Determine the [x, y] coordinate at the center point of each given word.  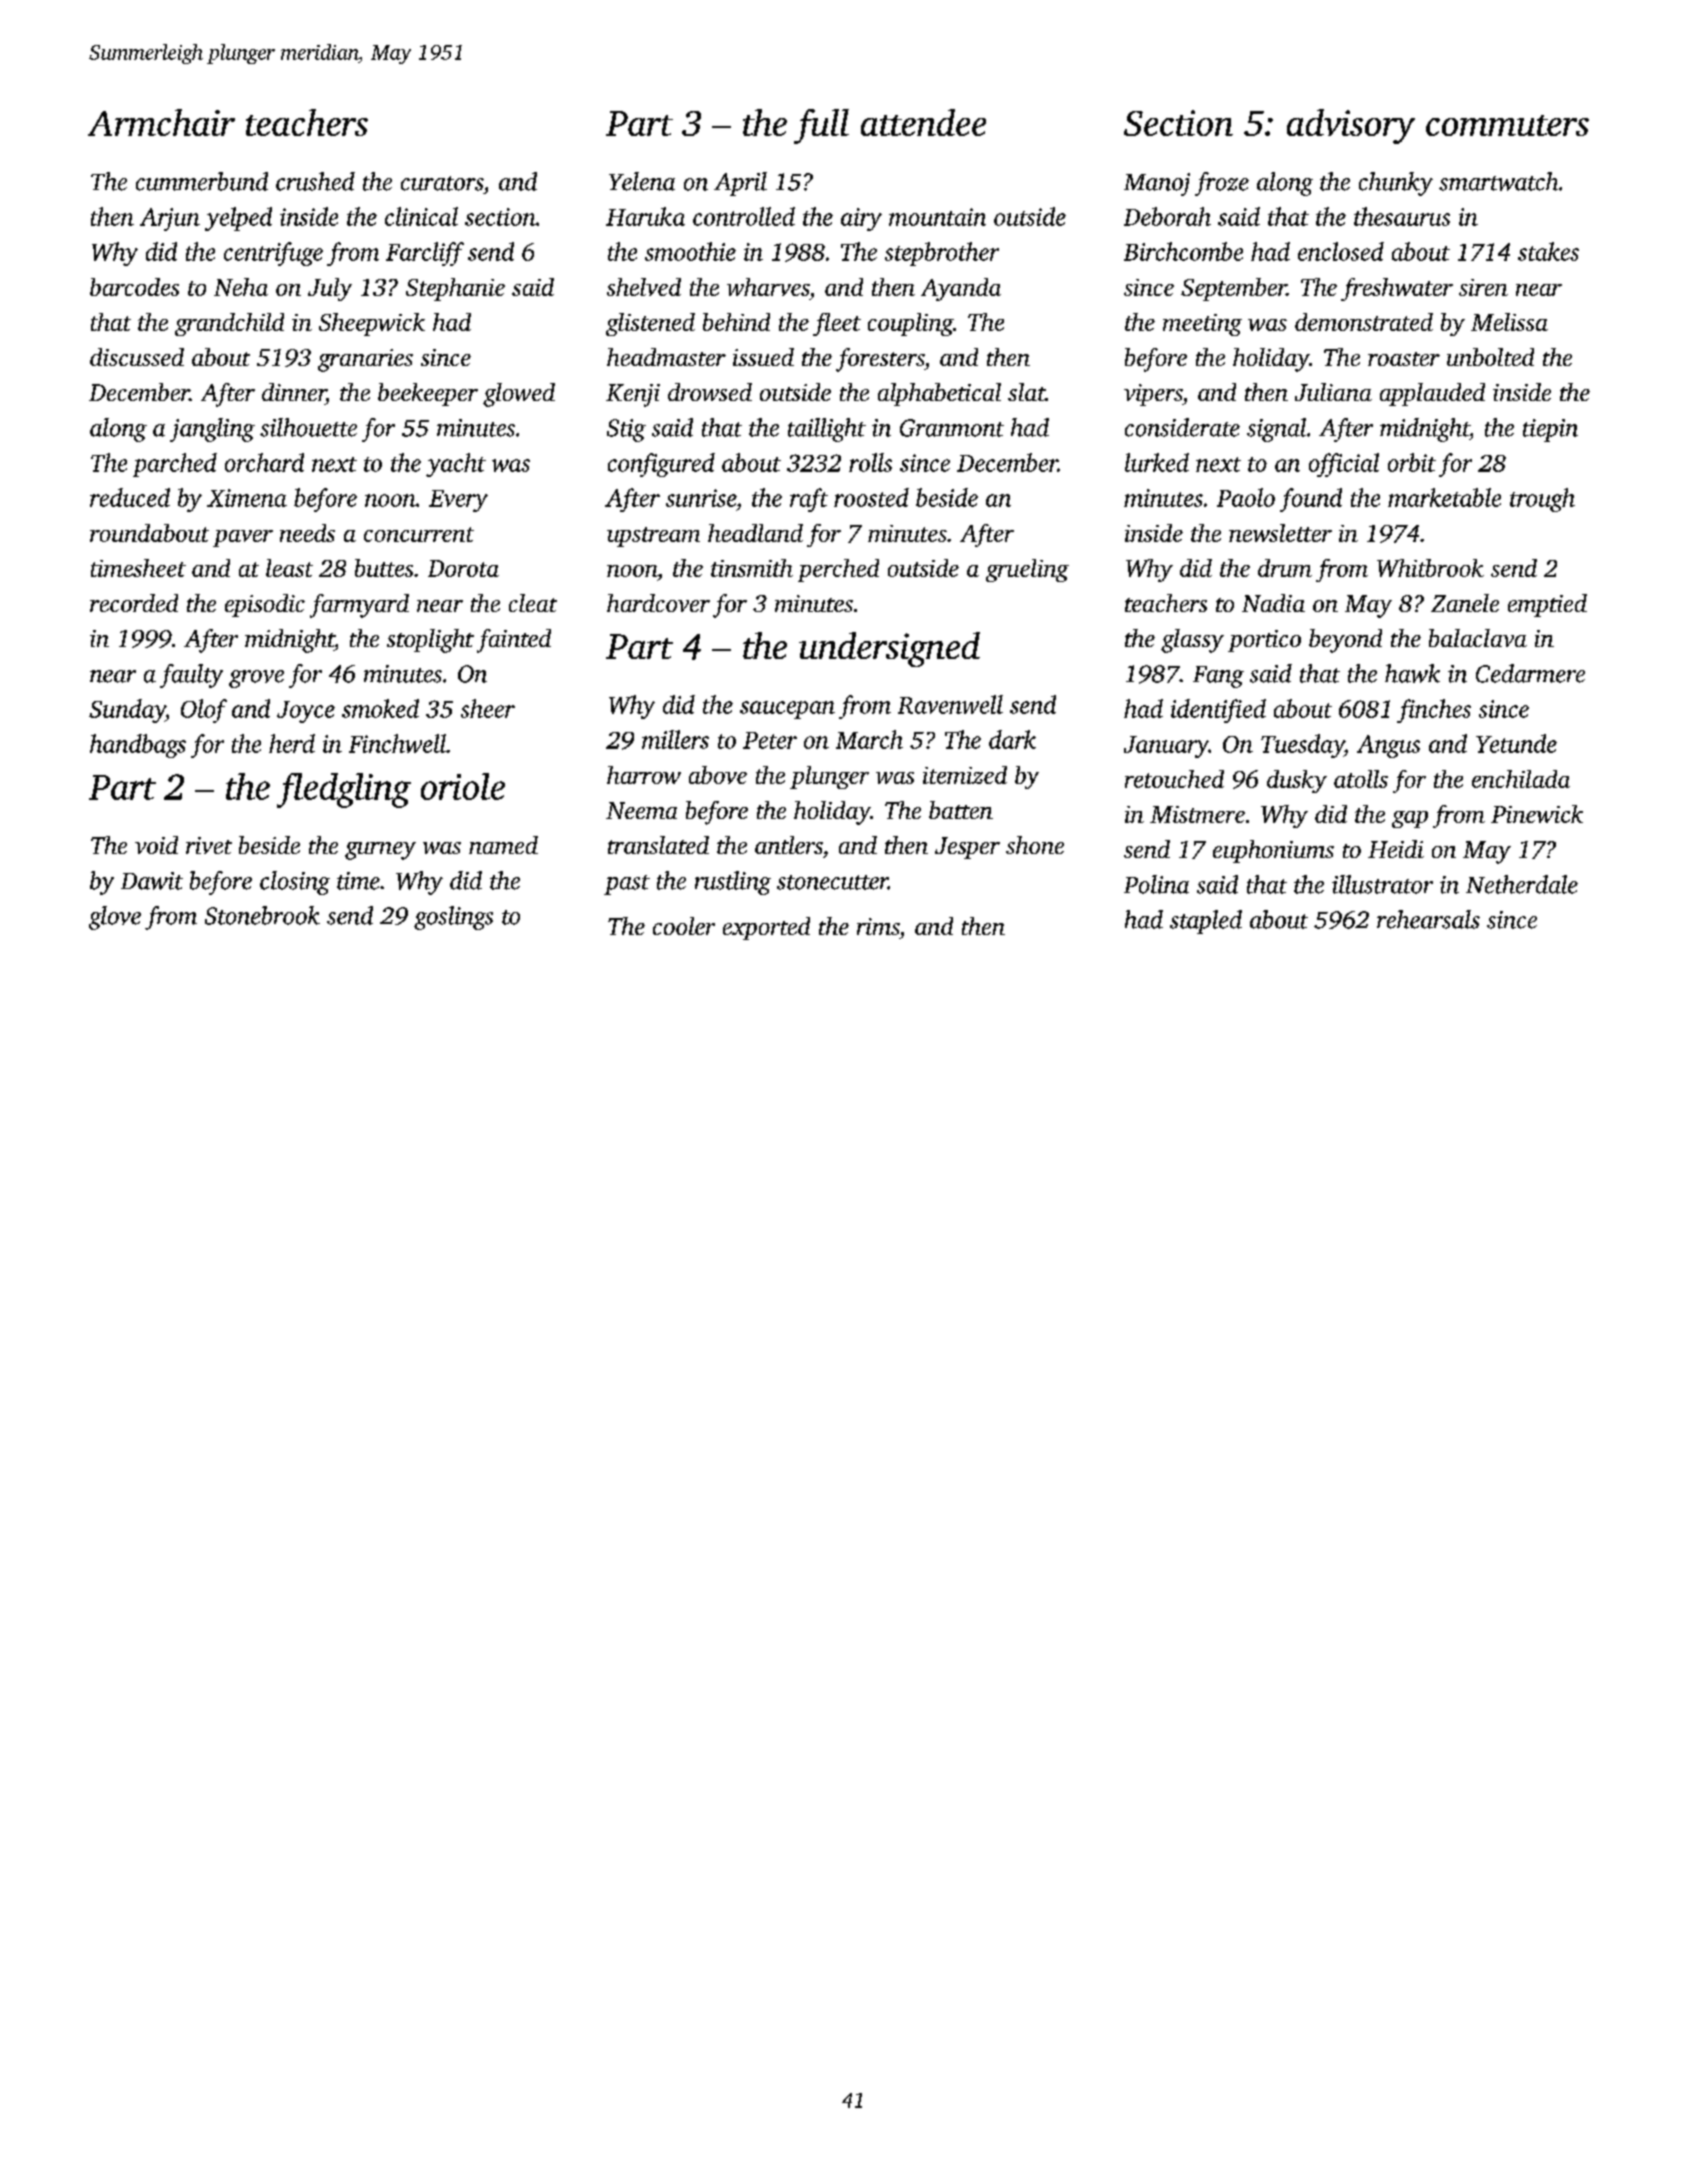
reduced [130, 497]
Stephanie [455, 289]
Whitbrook [1430, 568]
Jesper [967, 848]
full [821, 126]
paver [243, 538]
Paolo [1246, 497]
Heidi [1396, 849]
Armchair [161, 122]
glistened [650, 324]
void [156, 845]
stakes [1548, 251]
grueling [1027, 570]
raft [809, 500]
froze [1222, 184]
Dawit [152, 881]
